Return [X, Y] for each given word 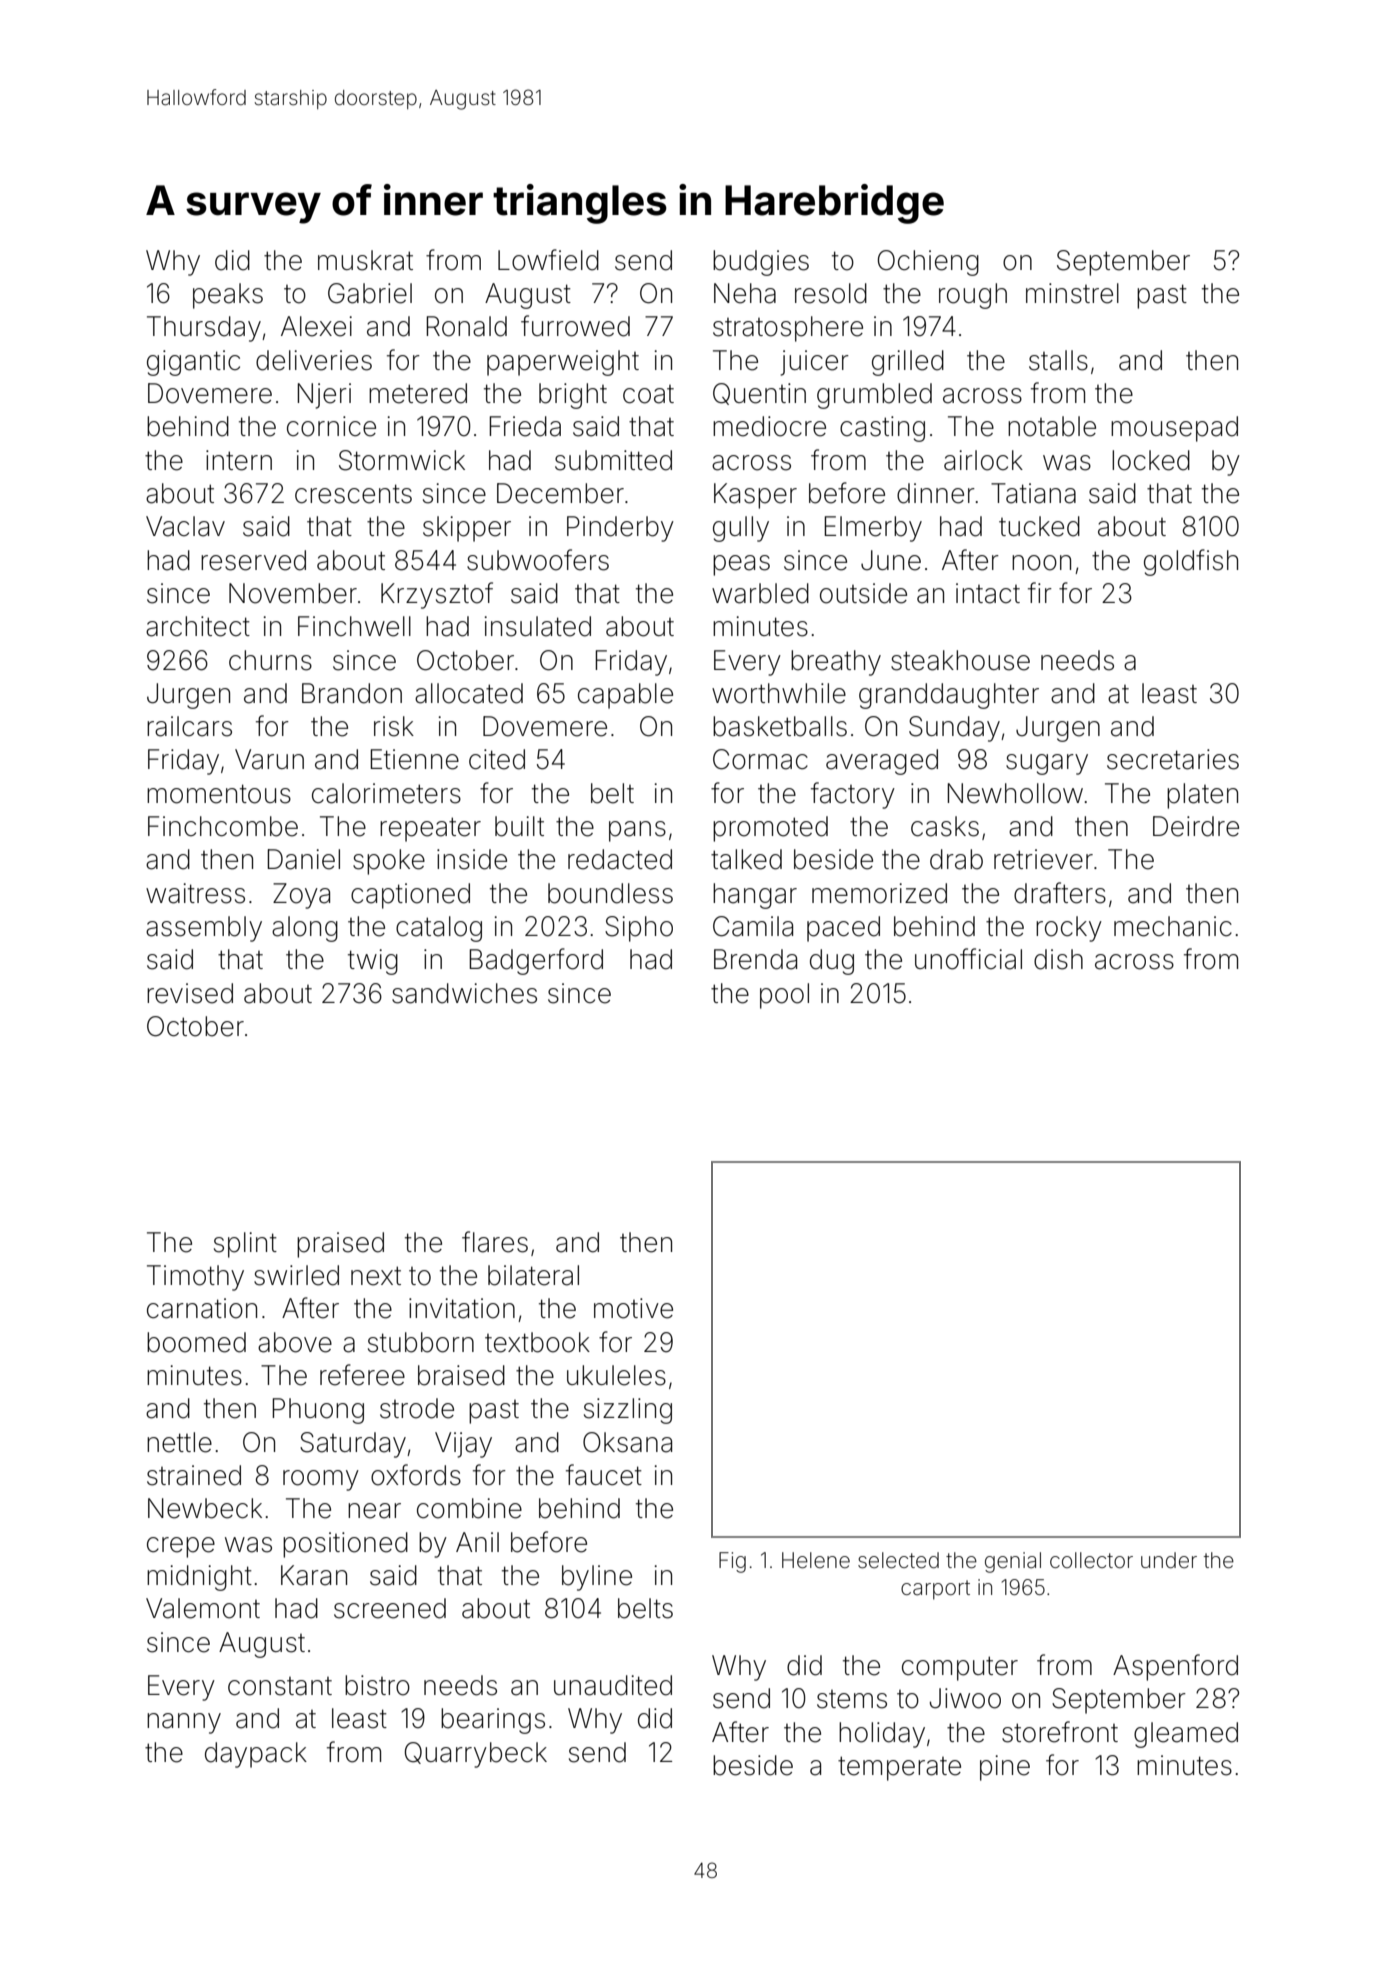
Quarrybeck [476, 1755]
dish [1058, 959]
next [376, 1276]
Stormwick [402, 460]
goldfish [1191, 562]
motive [633, 1308]
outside [863, 593]
